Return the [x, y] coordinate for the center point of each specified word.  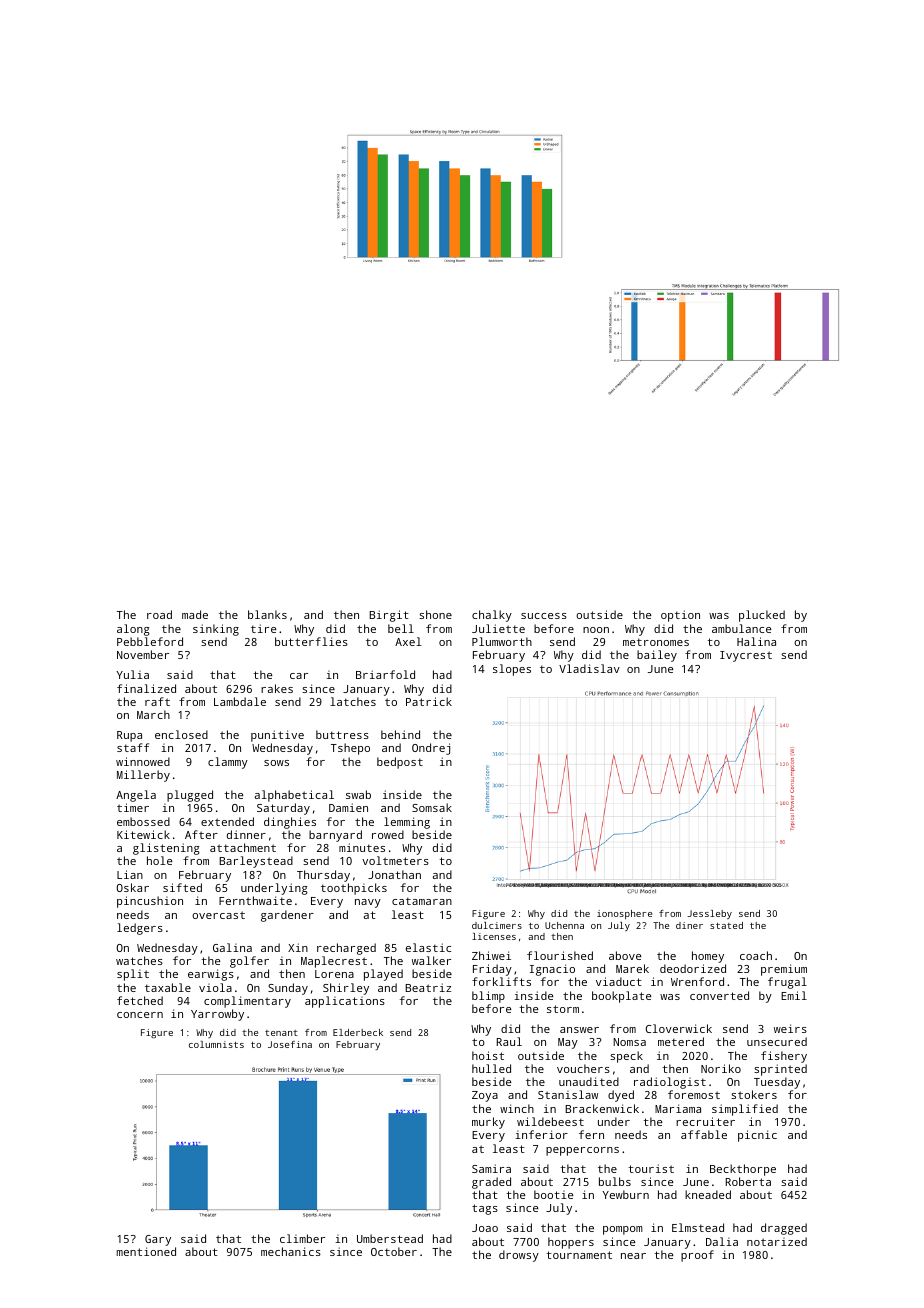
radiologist [670, 1083]
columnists [216, 1044]
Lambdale [240, 701]
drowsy [519, 1256]
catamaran [422, 901]
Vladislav [589, 668]
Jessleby [709, 914]
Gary [158, 1240]
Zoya [485, 1096]
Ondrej [431, 749]
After [201, 834]
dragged [784, 1229]
